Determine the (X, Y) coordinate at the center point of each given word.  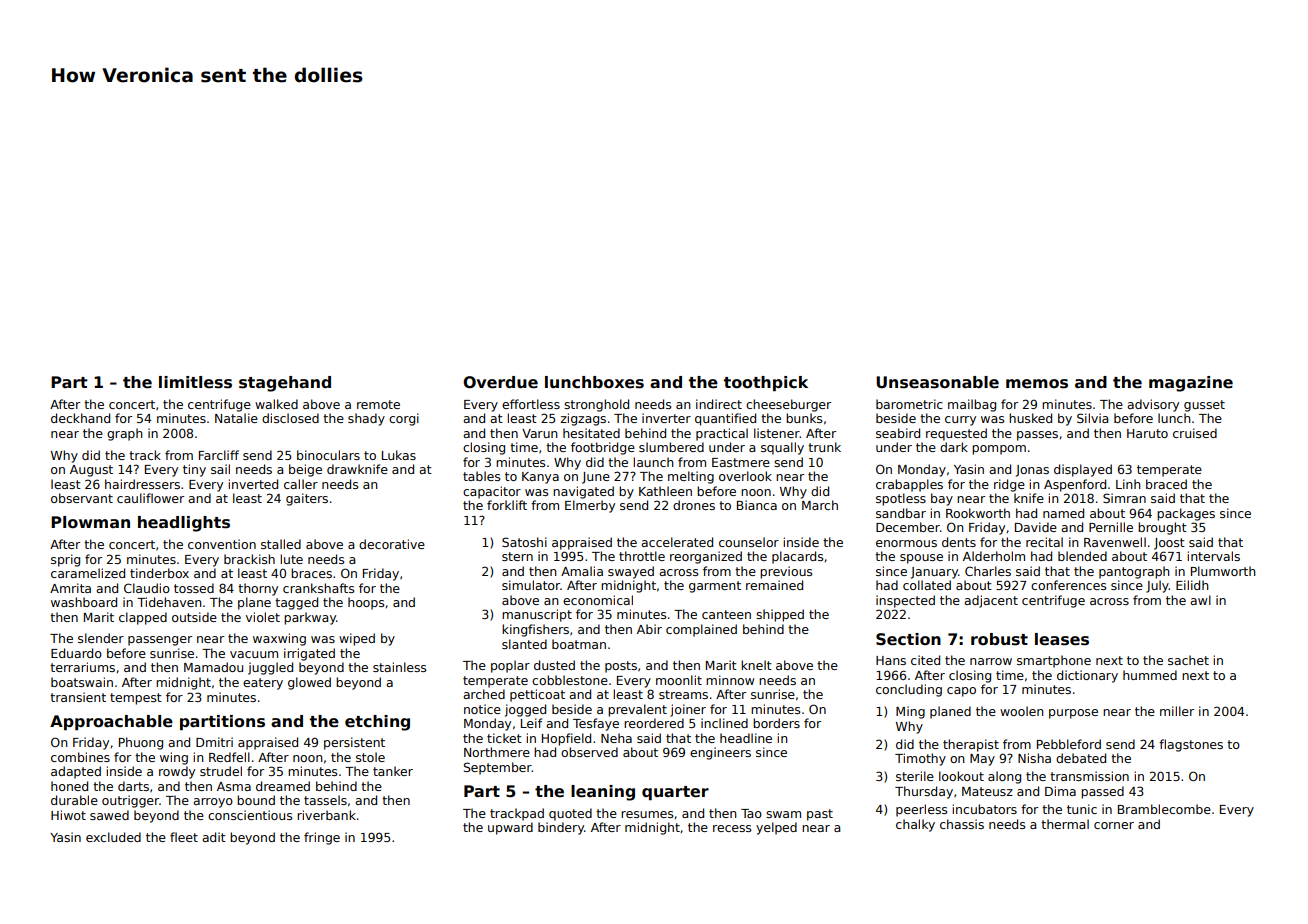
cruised (1195, 433)
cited (925, 660)
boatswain (82, 682)
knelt (756, 665)
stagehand (285, 384)
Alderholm (994, 556)
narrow (991, 661)
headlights (184, 524)
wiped (357, 639)
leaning (603, 793)
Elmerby (590, 506)
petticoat (537, 695)
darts (133, 786)
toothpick (766, 383)
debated (1081, 758)
